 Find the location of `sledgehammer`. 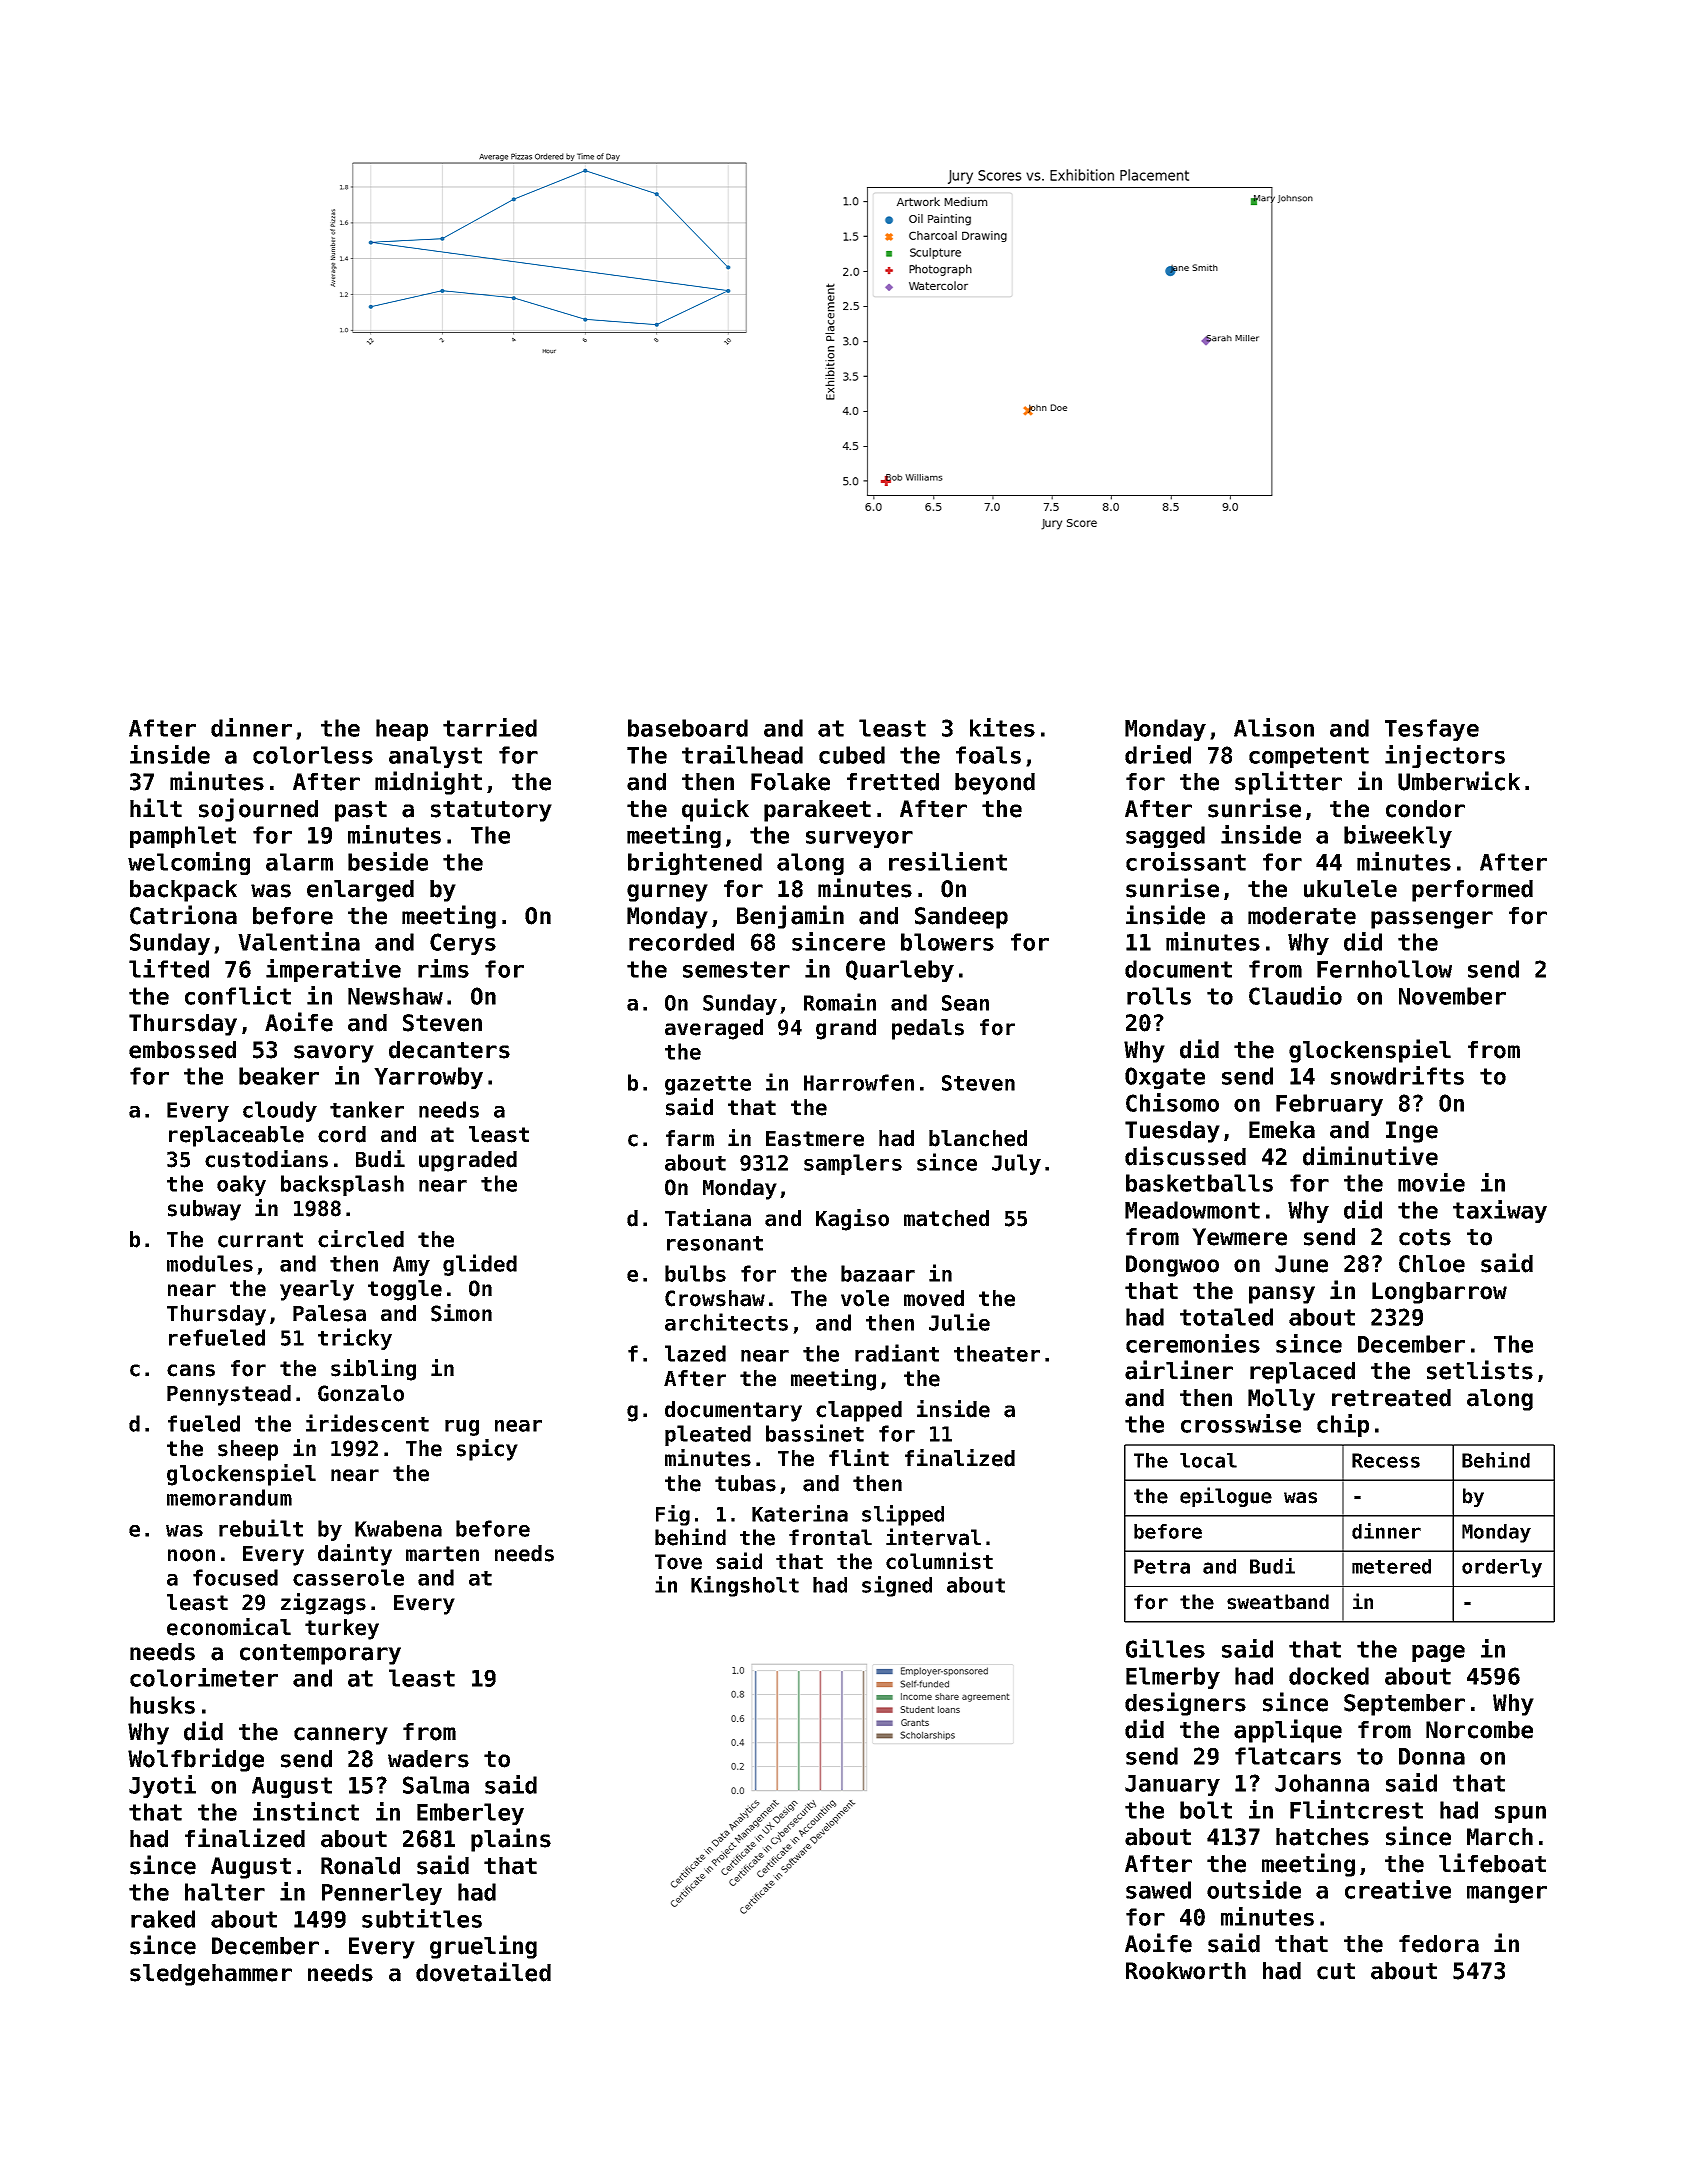

sledgehammer is located at coordinates (211, 1975).
